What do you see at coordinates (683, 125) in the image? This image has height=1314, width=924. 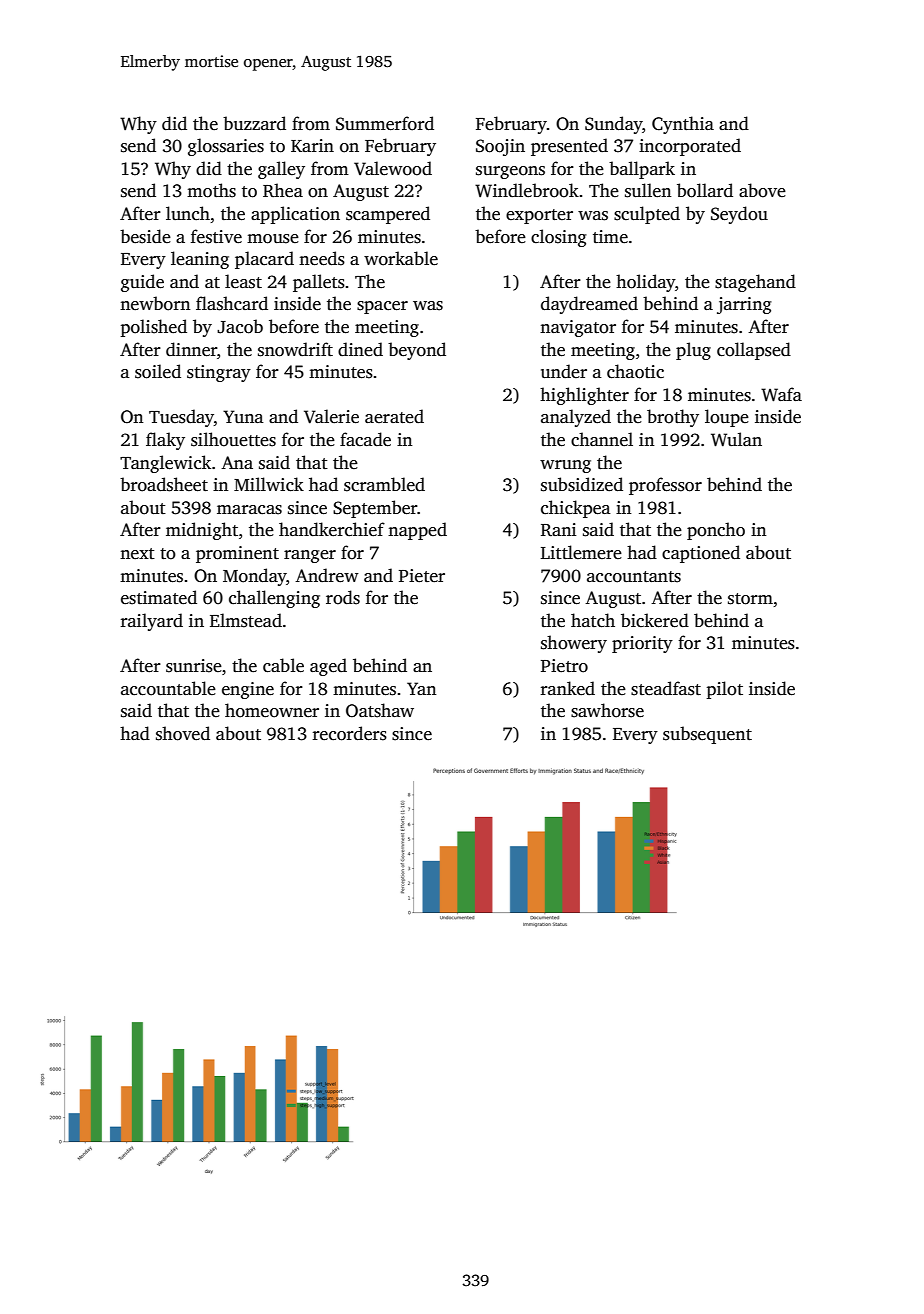 I see `Cynthia` at bounding box center [683, 125].
